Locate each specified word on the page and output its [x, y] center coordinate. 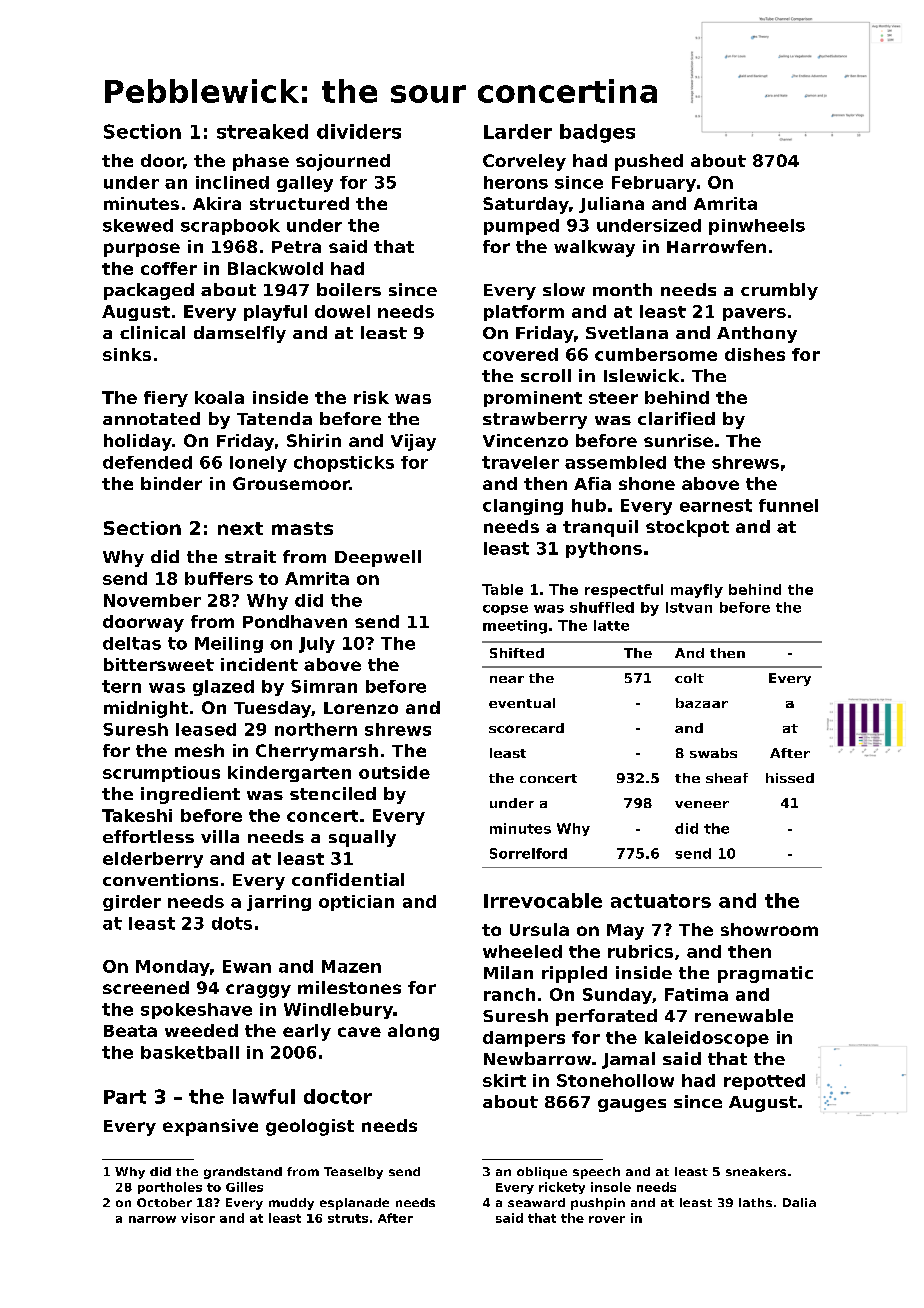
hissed [790, 778]
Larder [518, 131]
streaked [262, 131]
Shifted [517, 653]
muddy [291, 1204]
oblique [542, 1173]
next [240, 528]
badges [597, 133]
